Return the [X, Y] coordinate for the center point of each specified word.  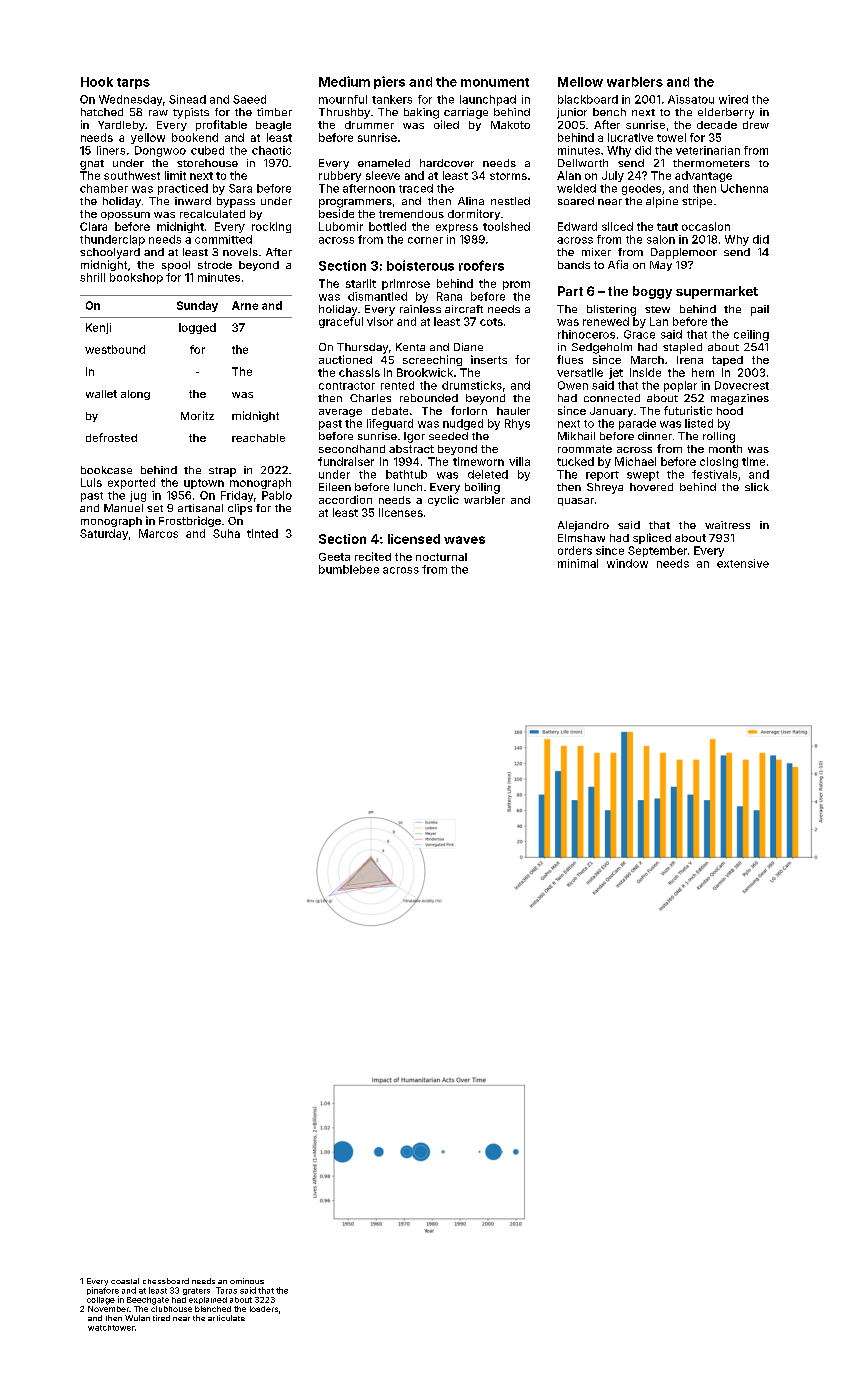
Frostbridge [190, 521]
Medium [344, 81]
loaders [264, 1309]
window [627, 563]
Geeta [334, 557]
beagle [273, 126]
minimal [578, 563]
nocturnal [441, 557]
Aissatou [691, 99]
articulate [226, 1318]
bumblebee [349, 569]
